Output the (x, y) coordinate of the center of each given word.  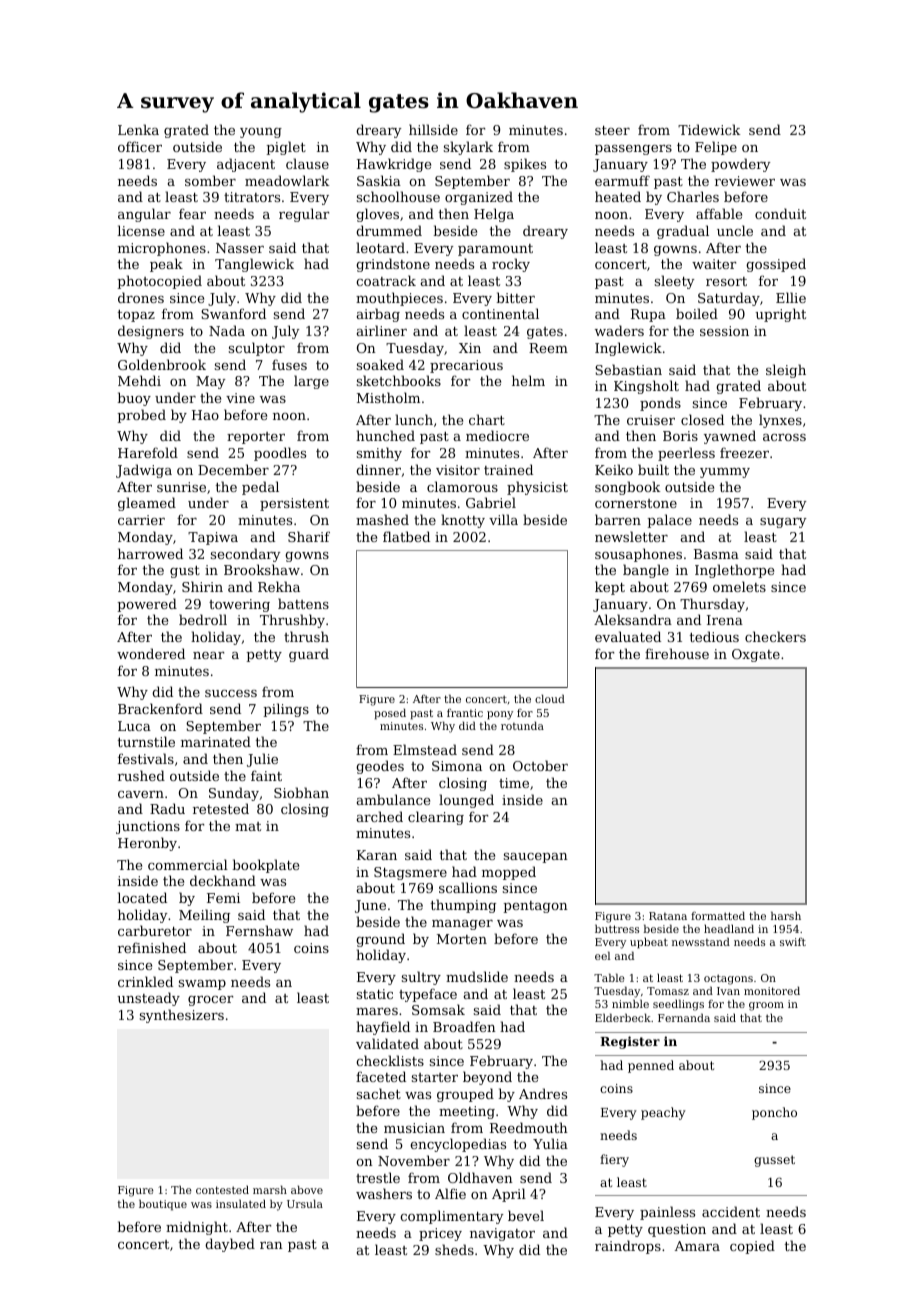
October (540, 765)
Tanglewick (254, 265)
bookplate (265, 866)
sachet (379, 1093)
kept (610, 588)
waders (619, 330)
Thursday (712, 605)
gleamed (147, 504)
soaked (380, 364)
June (370, 906)
